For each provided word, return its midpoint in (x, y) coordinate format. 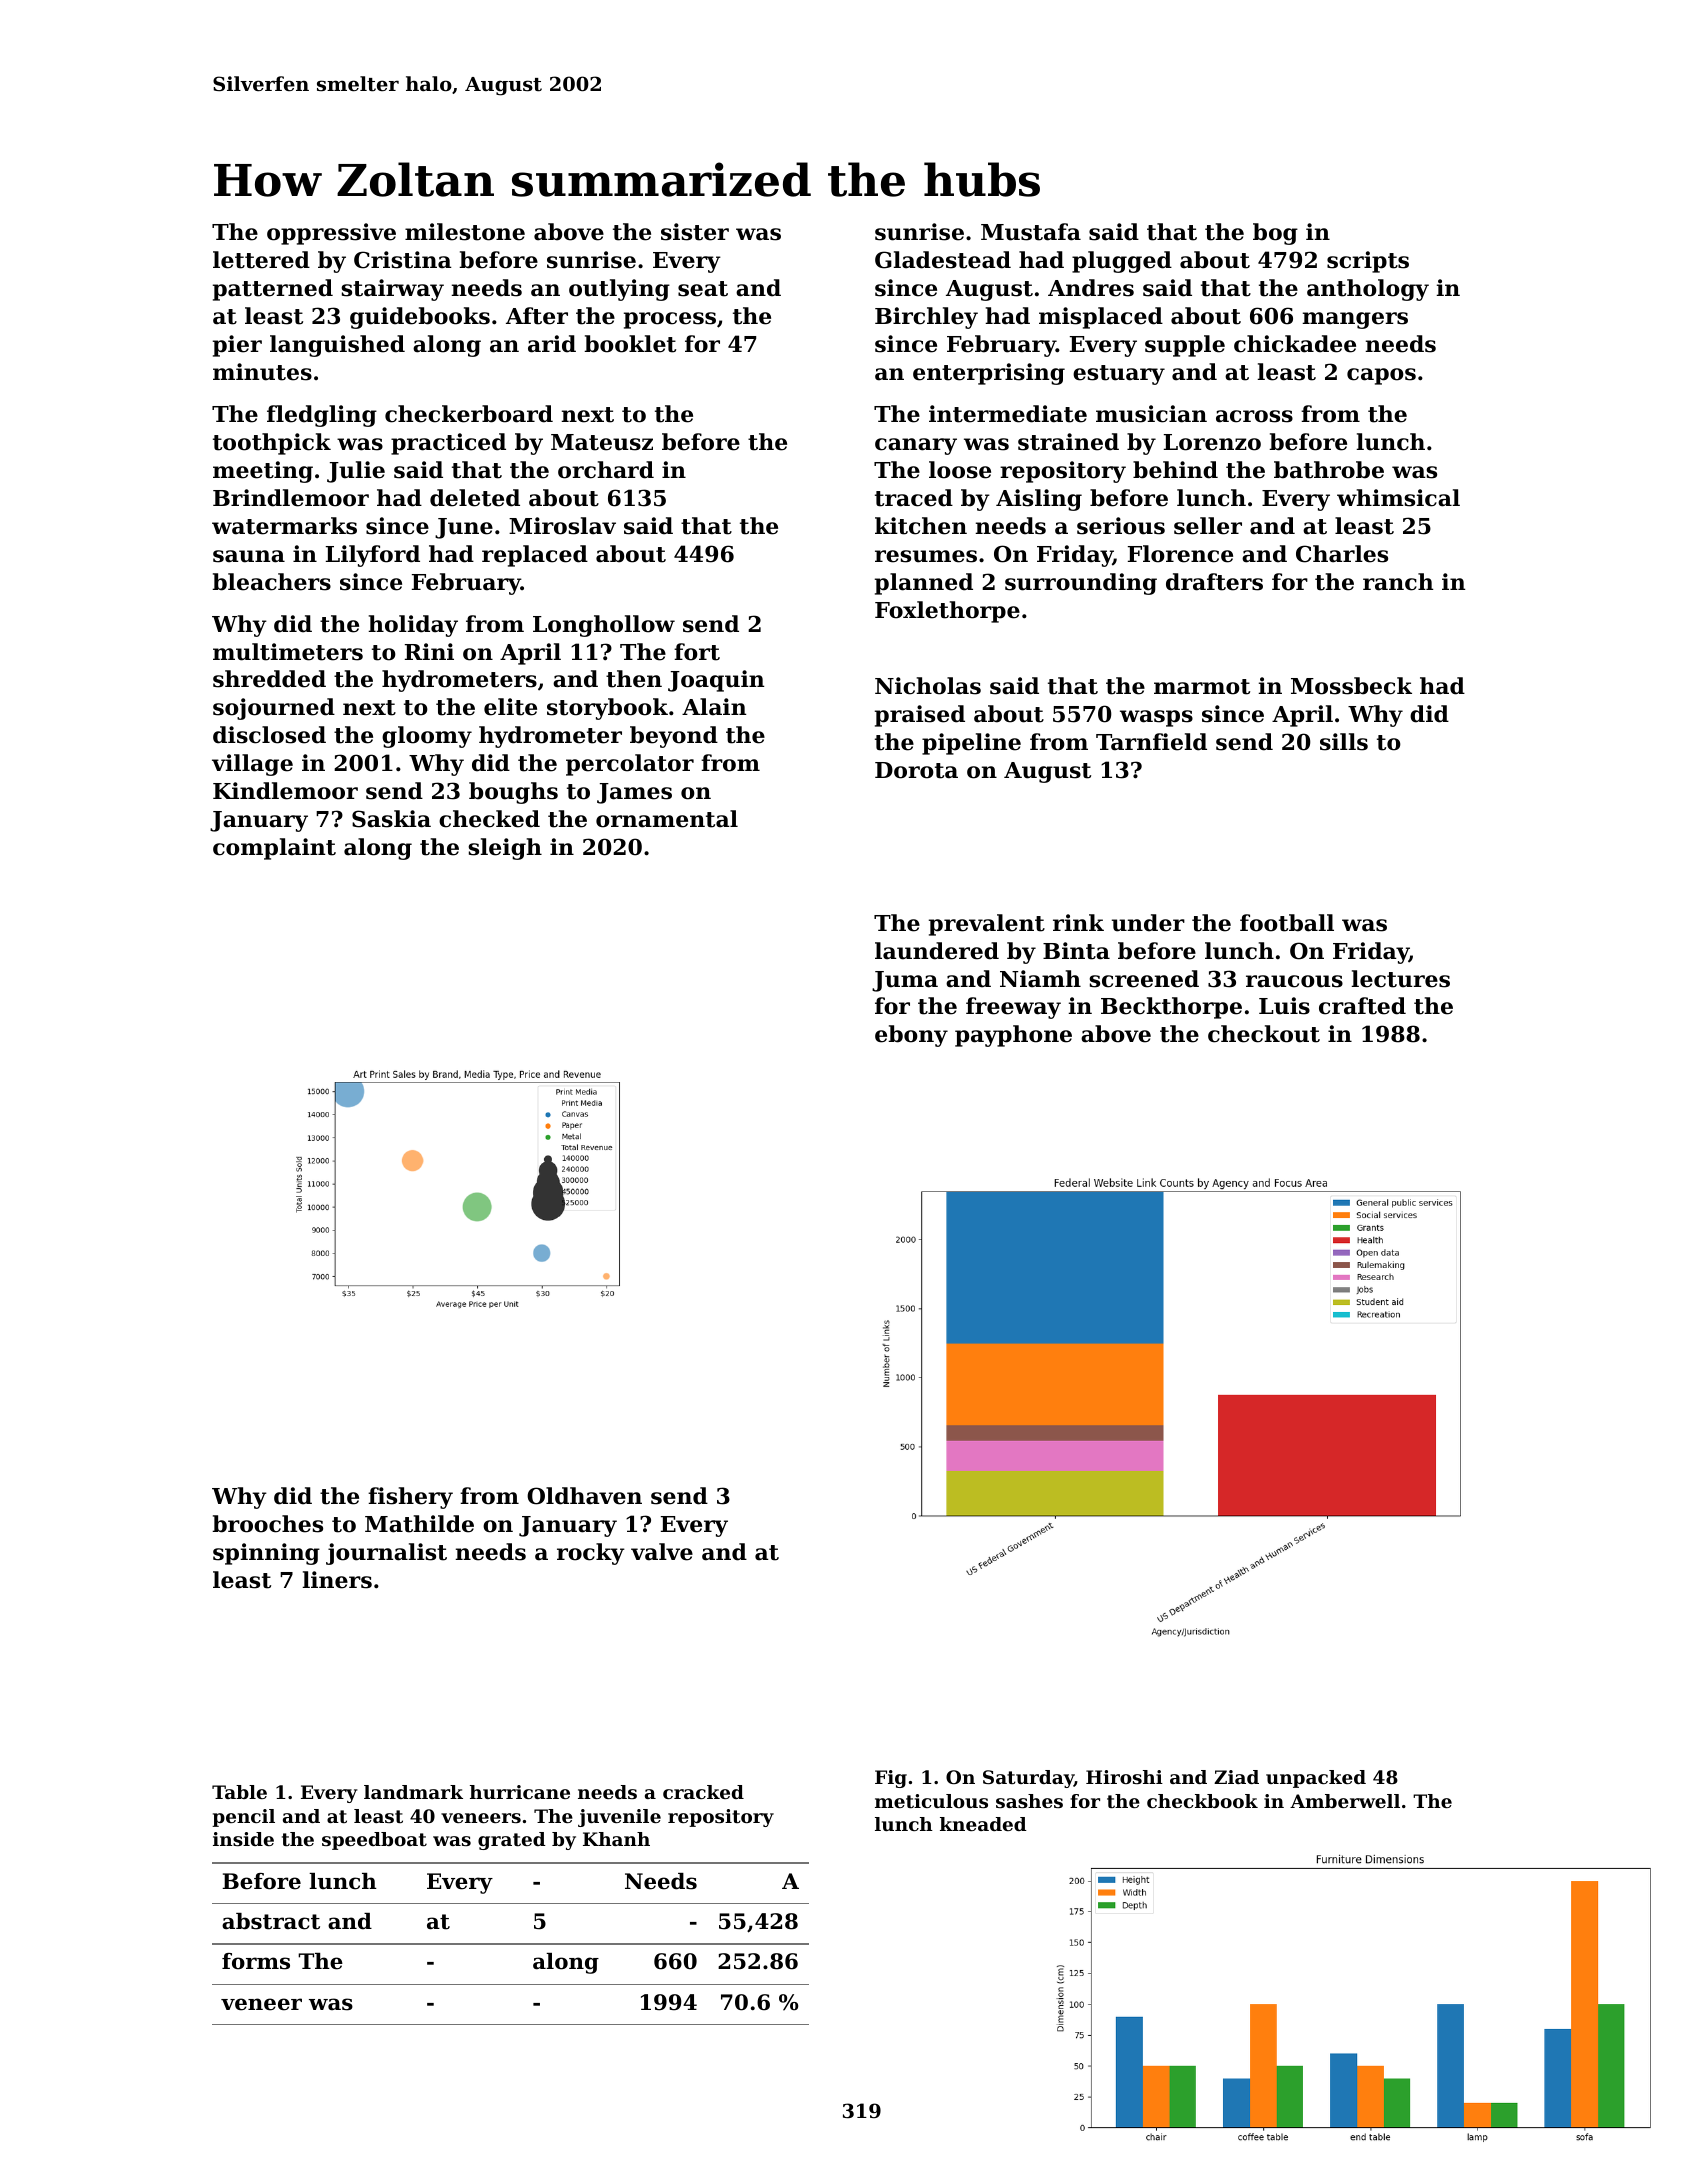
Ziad (1236, 1777)
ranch (1398, 582)
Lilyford (373, 556)
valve (662, 1552)
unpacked (1316, 1779)
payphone (1013, 1036)
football (1287, 923)
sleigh (505, 849)
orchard (606, 470)
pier (237, 346)
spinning (266, 1554)
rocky (591, 1554)
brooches (267, 1524)
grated (512, 1841)
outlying (619, 290)
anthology (1368, 290)
